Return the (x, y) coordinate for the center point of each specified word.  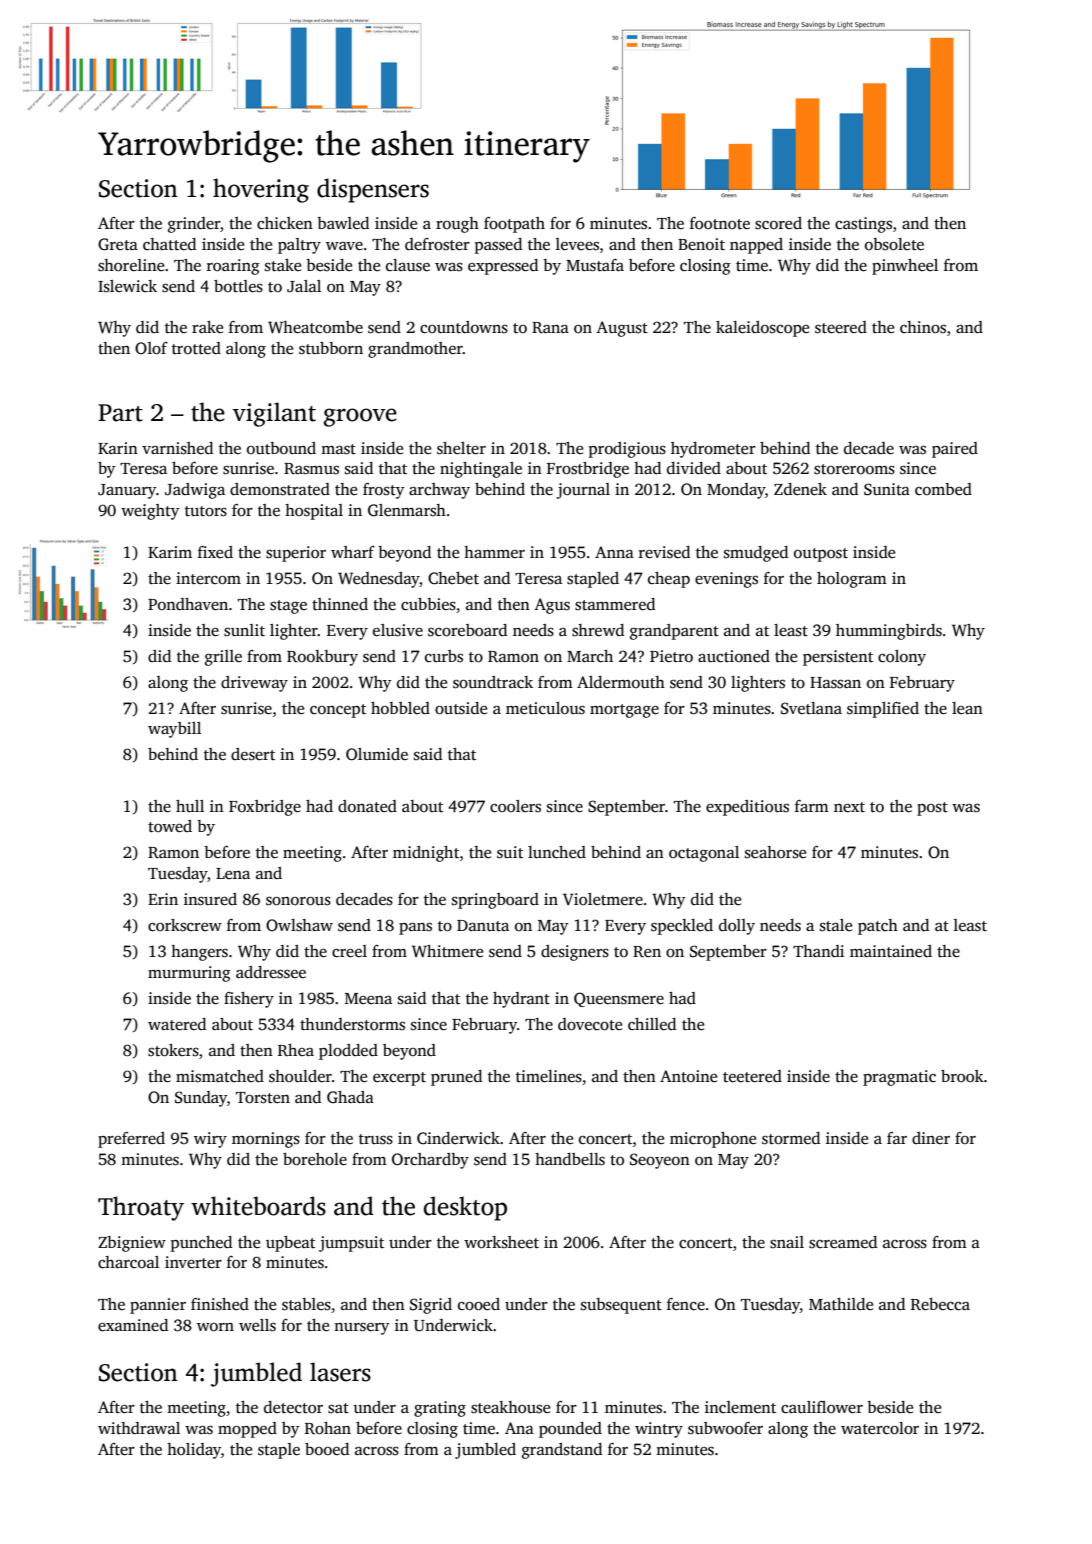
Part (120, 413)
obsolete (894, 244)
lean (967, 708)
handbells (570, 1159)
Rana (550, 328)
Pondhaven (188, 604)
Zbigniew (132, 1244)
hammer (494, 552)
